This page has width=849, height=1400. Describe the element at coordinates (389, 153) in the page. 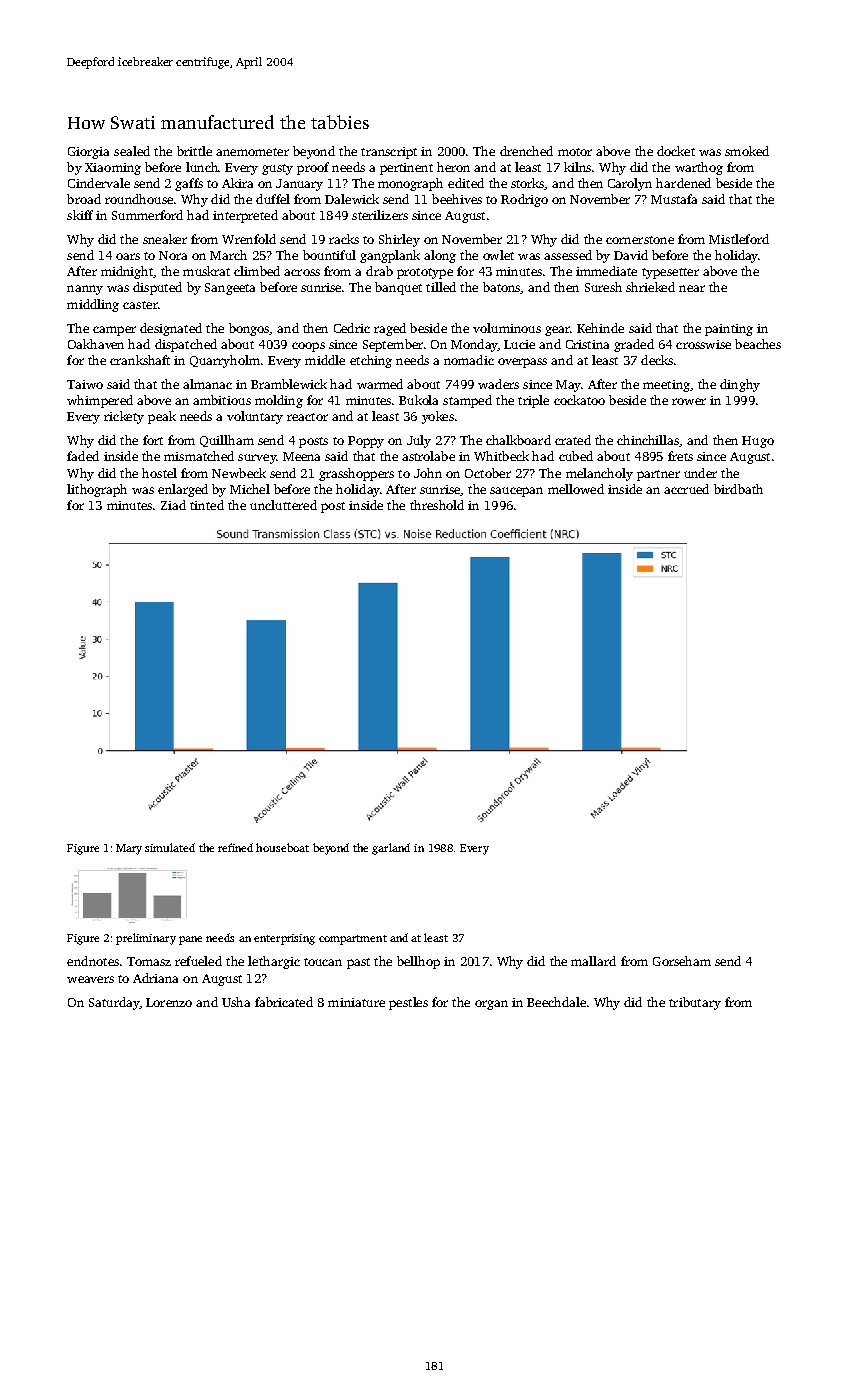

I see `transcript` at that location.
